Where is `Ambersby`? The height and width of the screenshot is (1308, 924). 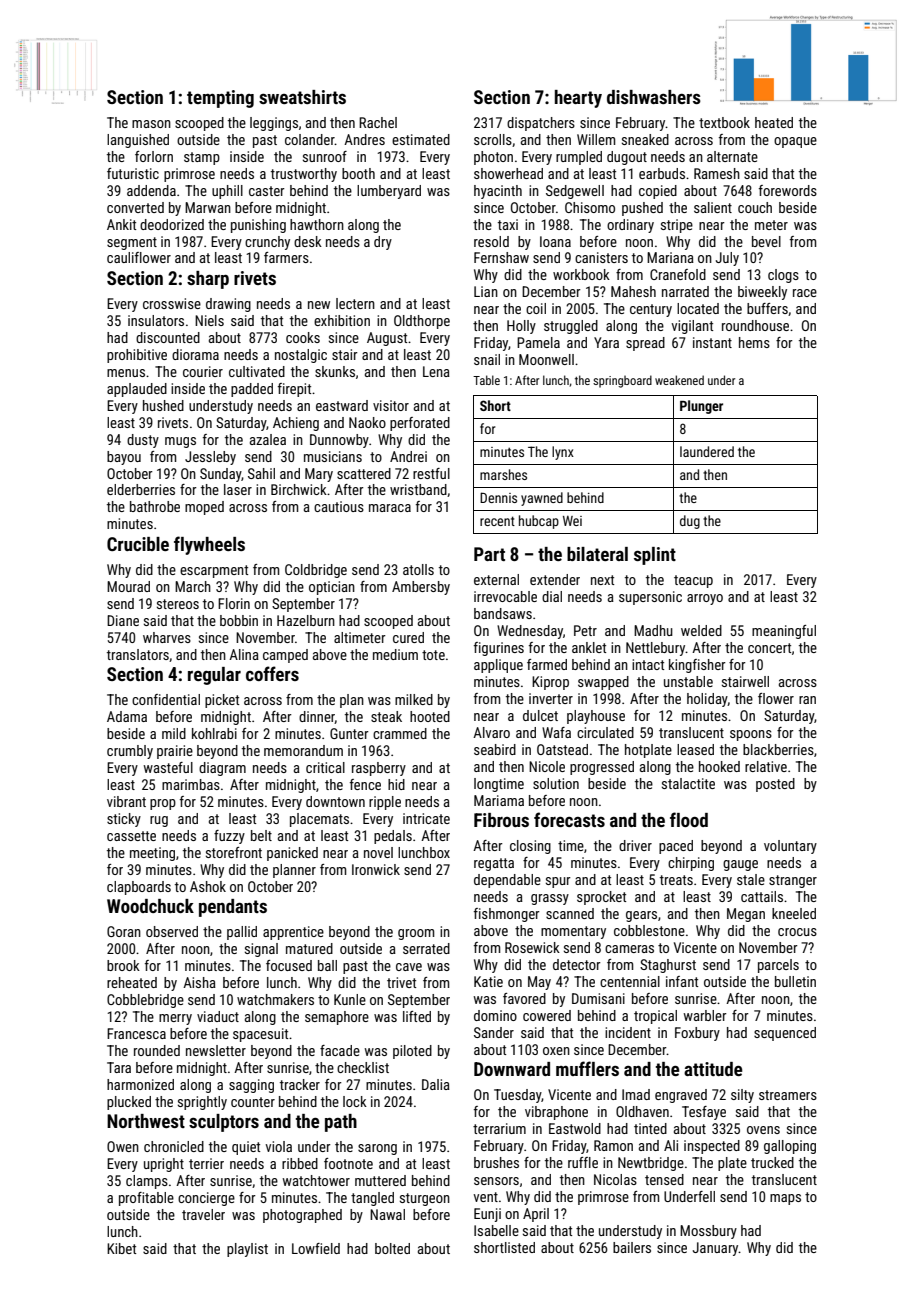 Ambersby is located at coordinates (421, 588).
